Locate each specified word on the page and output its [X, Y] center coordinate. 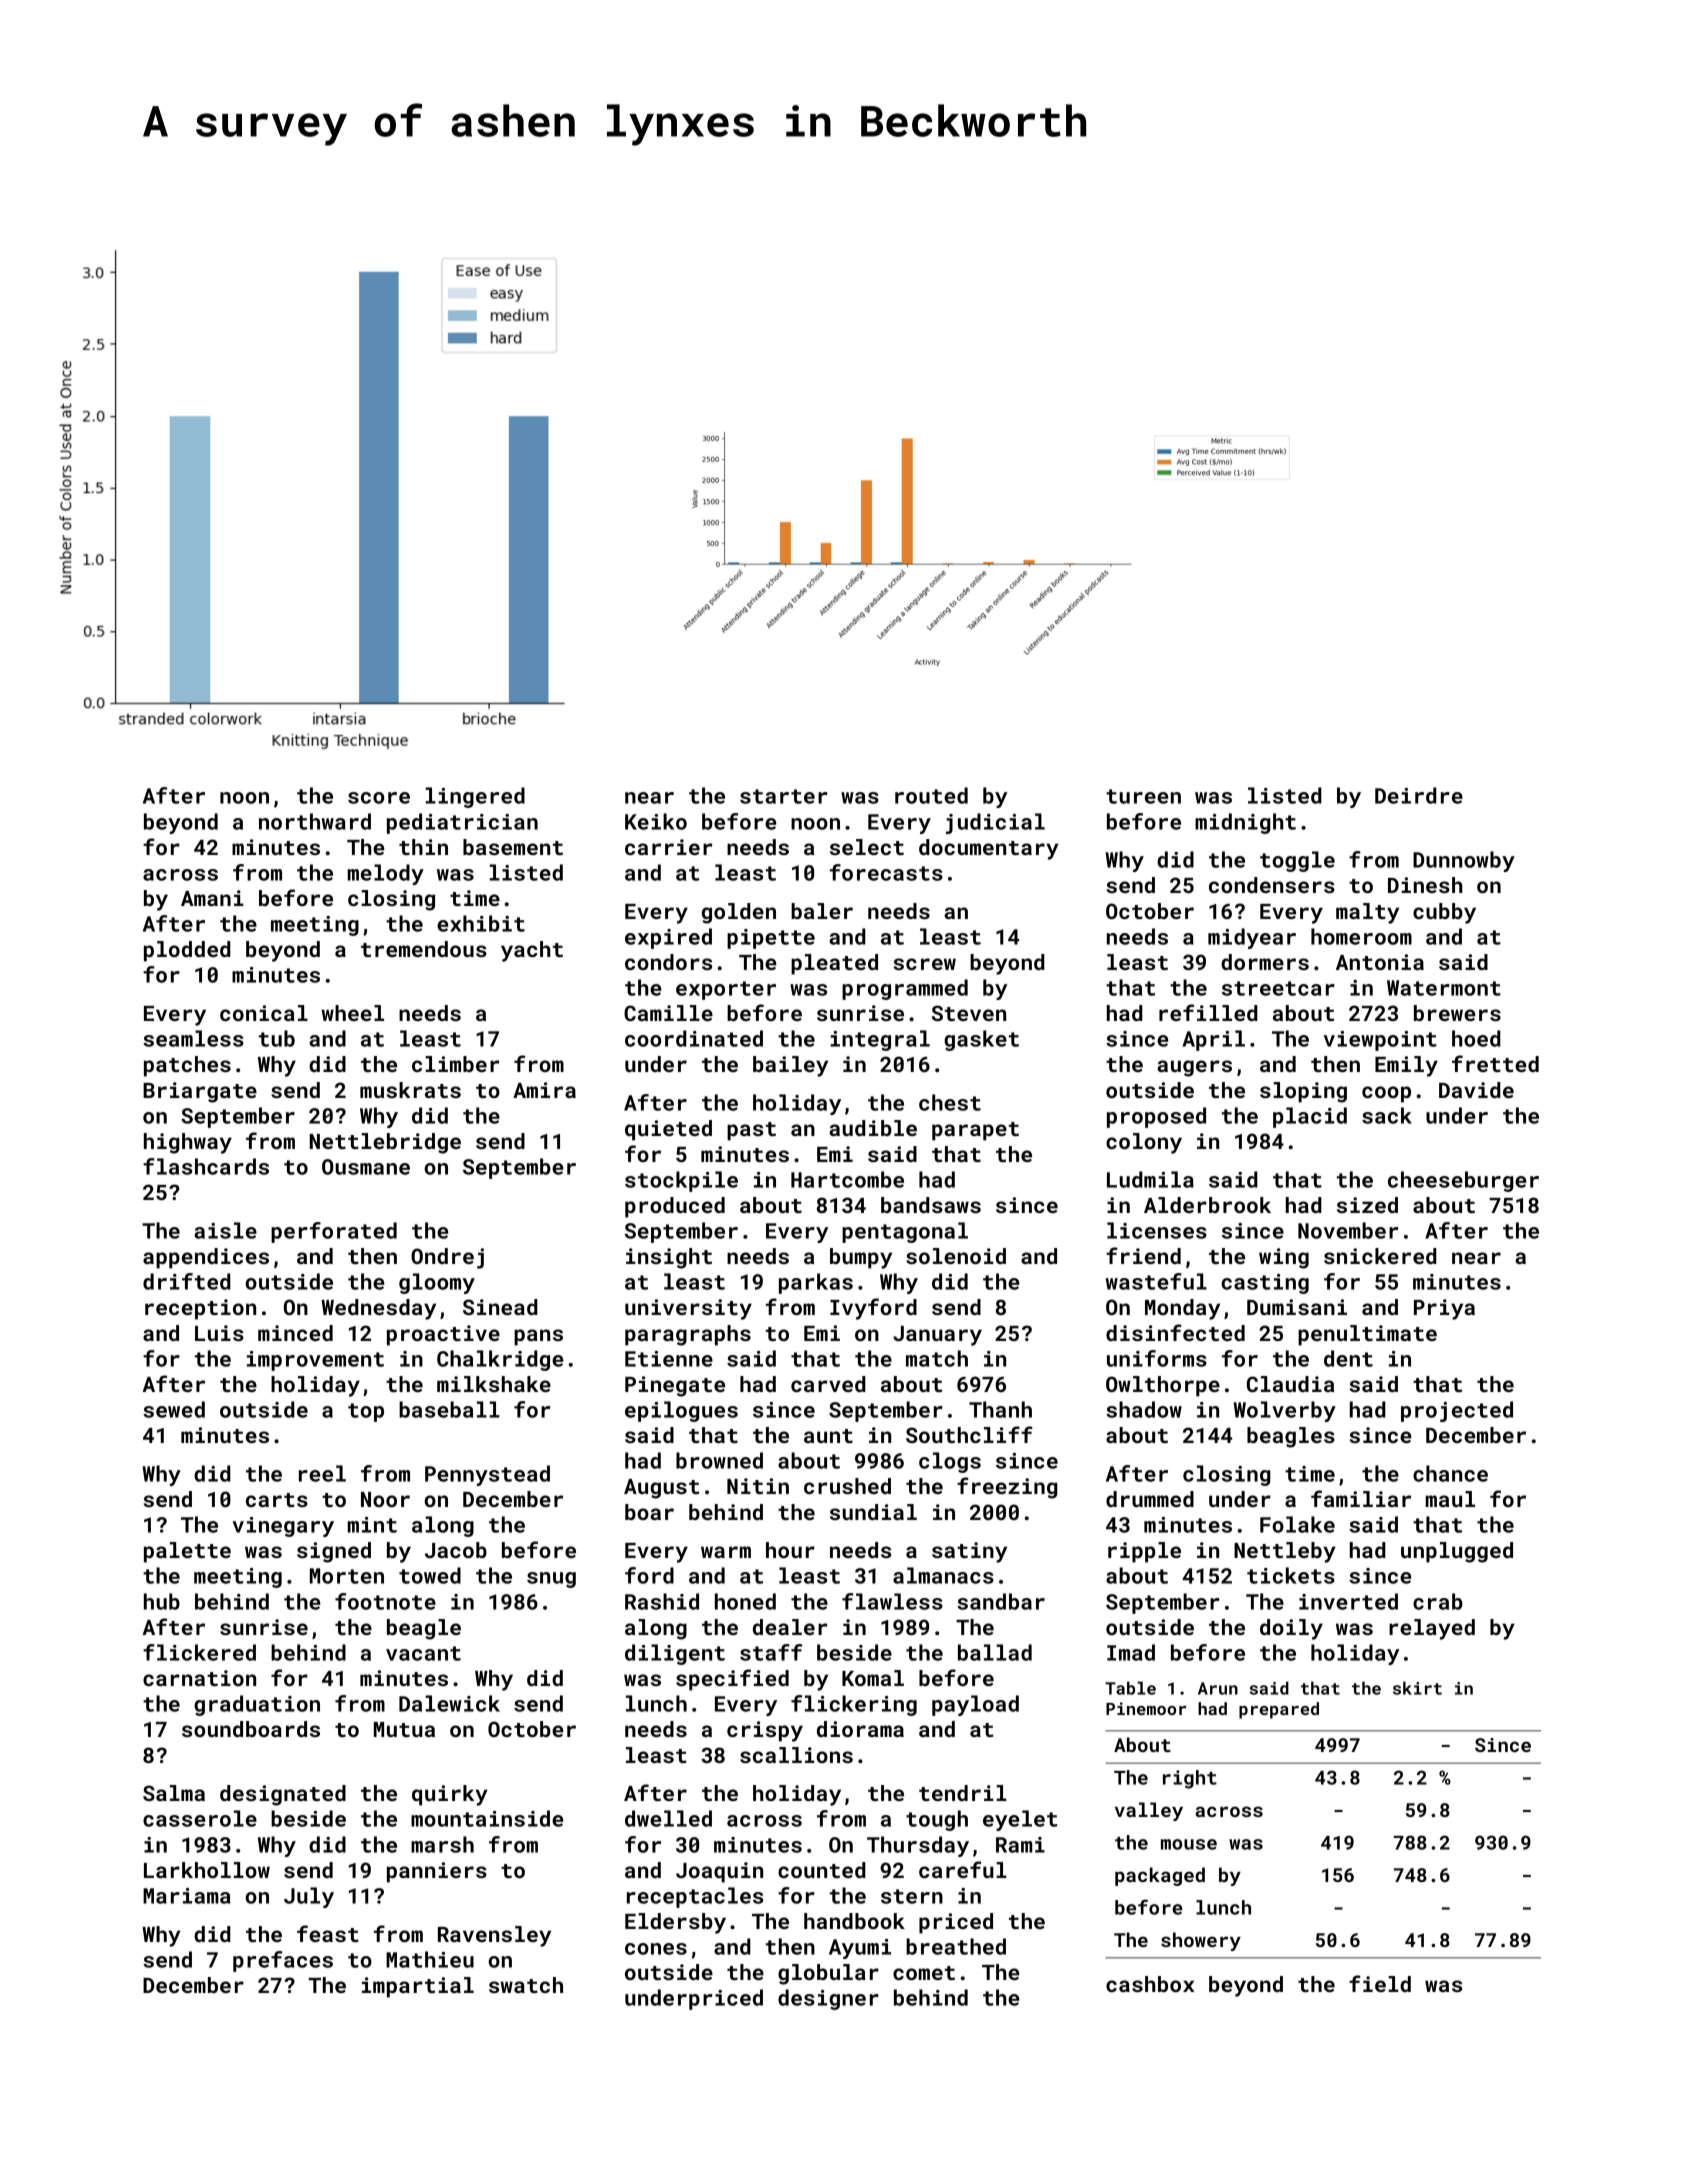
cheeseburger [1463, 1181]
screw [925, 964]
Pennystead [487, 1475]
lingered [475, 797]
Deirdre [1419, 795]
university [688, 1309]
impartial [418, 1987]
